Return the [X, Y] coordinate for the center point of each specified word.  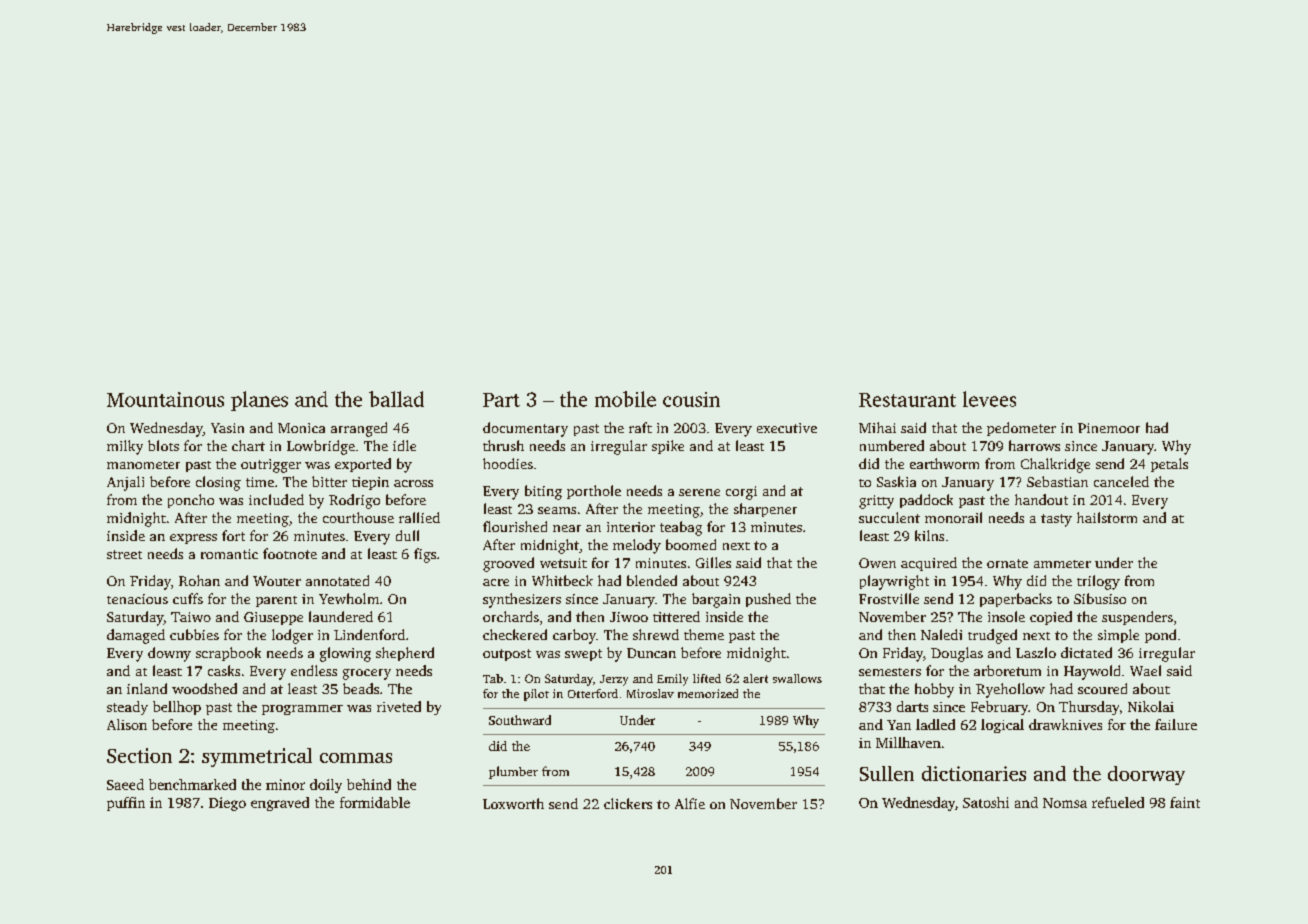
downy [169, 654]
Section [139, 755]
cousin [691, 399]
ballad [396, 399]
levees [989, 399]
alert [755, 678]
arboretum [1007, 670]
